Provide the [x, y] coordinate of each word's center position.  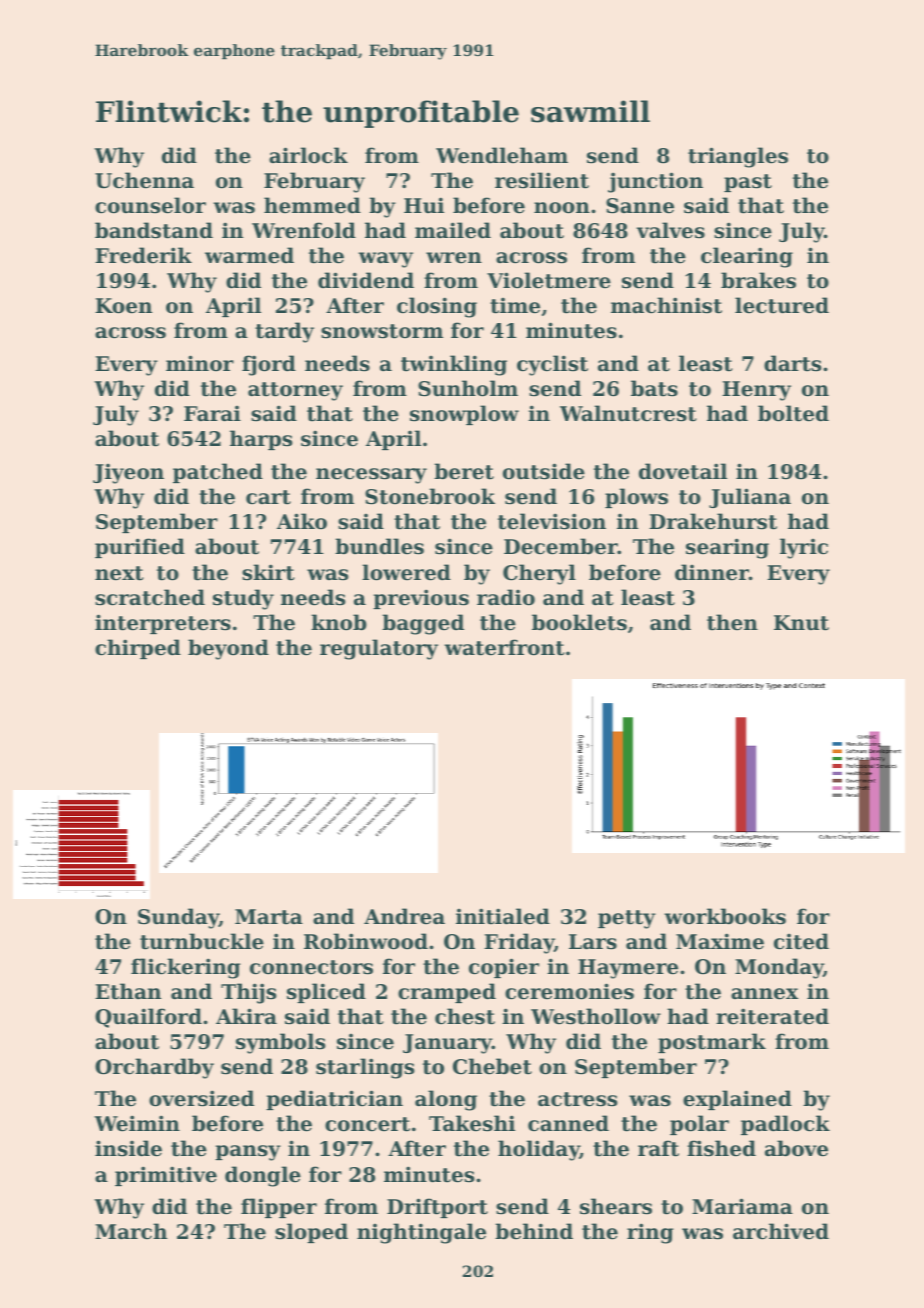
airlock [308, 155]
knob [339, 622]
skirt [268, 572]
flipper [279, 1208]
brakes [758, 280]
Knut [801, 623]
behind [534, 1231]
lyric [804, 548]
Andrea [404, 916]
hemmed [312, 205]
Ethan [128, 991]
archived [781, 1231]
